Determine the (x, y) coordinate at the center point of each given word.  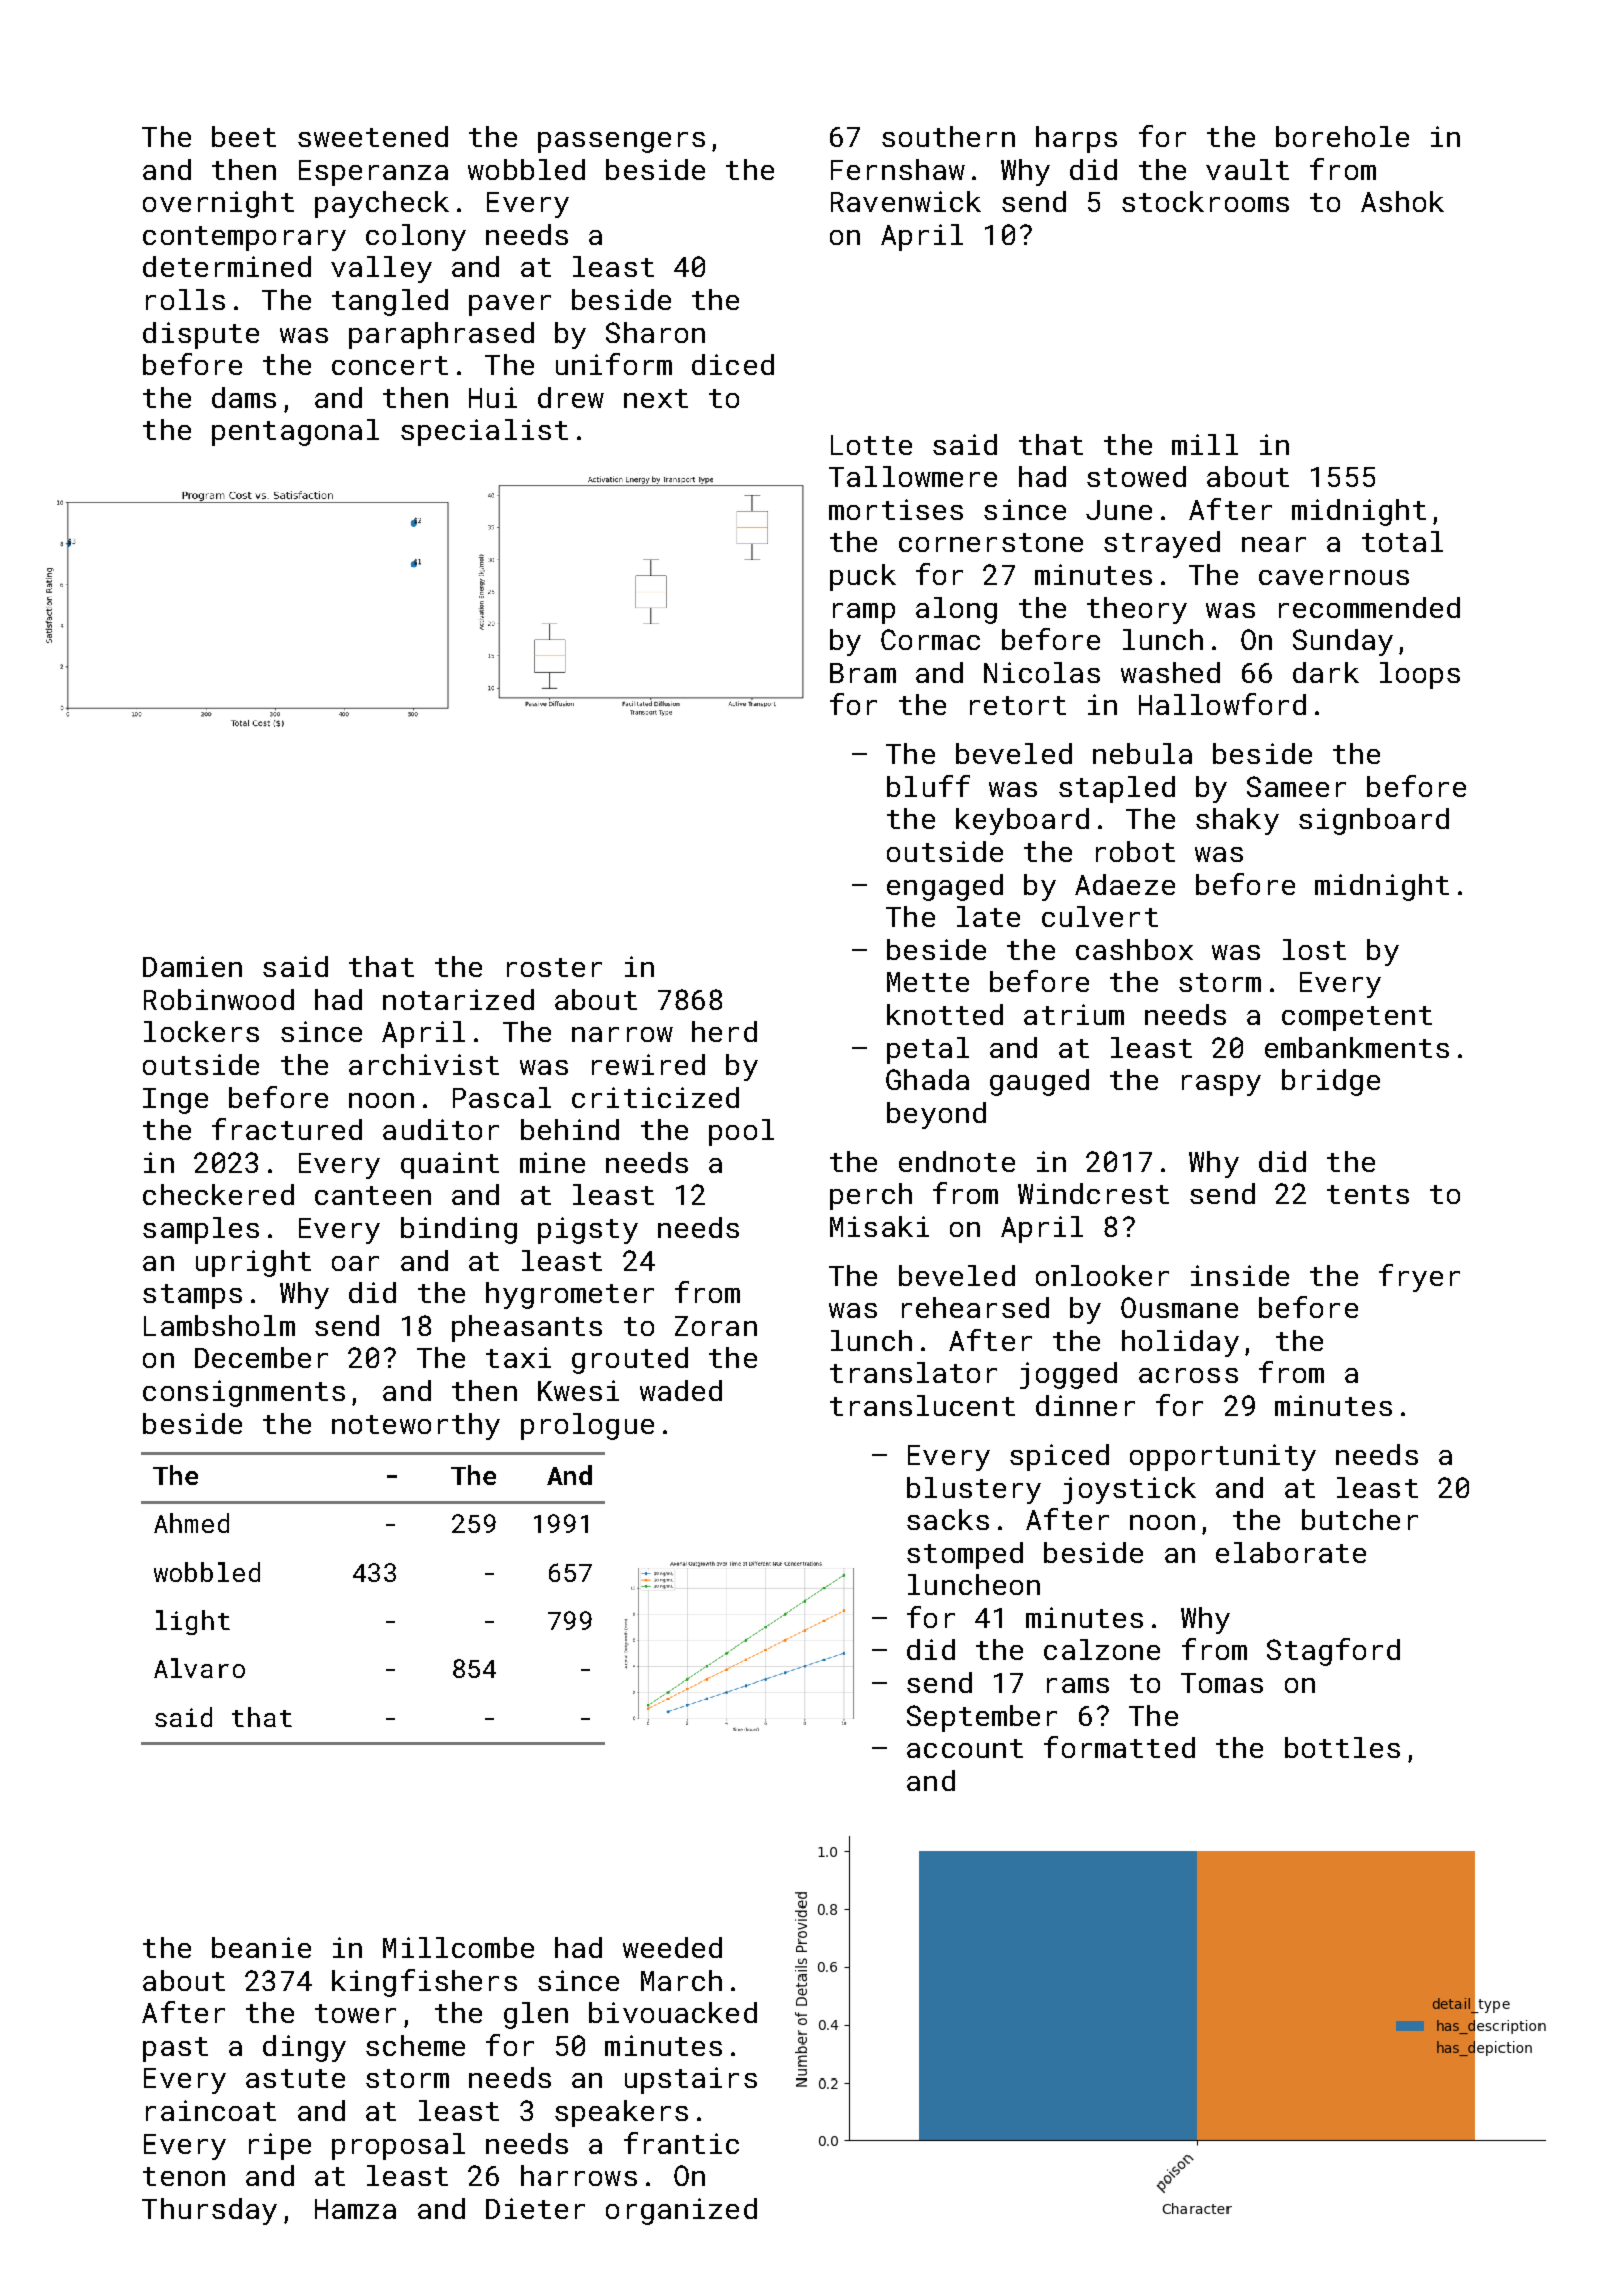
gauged (1039, 1082)
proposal (398, 2146)
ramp (864, 613)
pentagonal (295, 432)
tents (1368, 1194)
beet (244, 136)
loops (1420, 675)
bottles (1342, 1747)
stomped (965, 1555)
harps (1076, 139)
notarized (458, 999)
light (193, 1622)
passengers (621, 142)
